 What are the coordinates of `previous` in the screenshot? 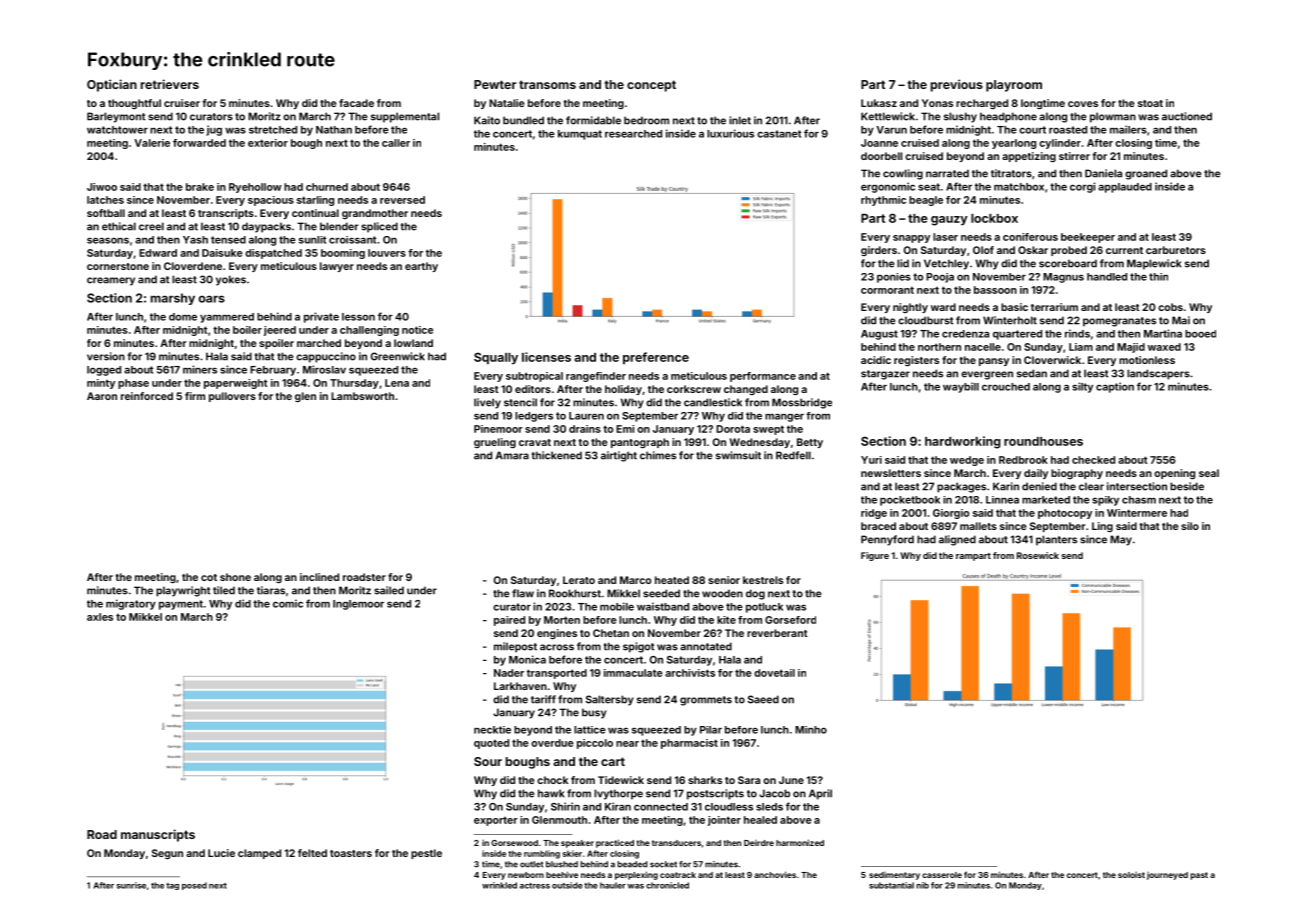 It's located at (957, 85).
